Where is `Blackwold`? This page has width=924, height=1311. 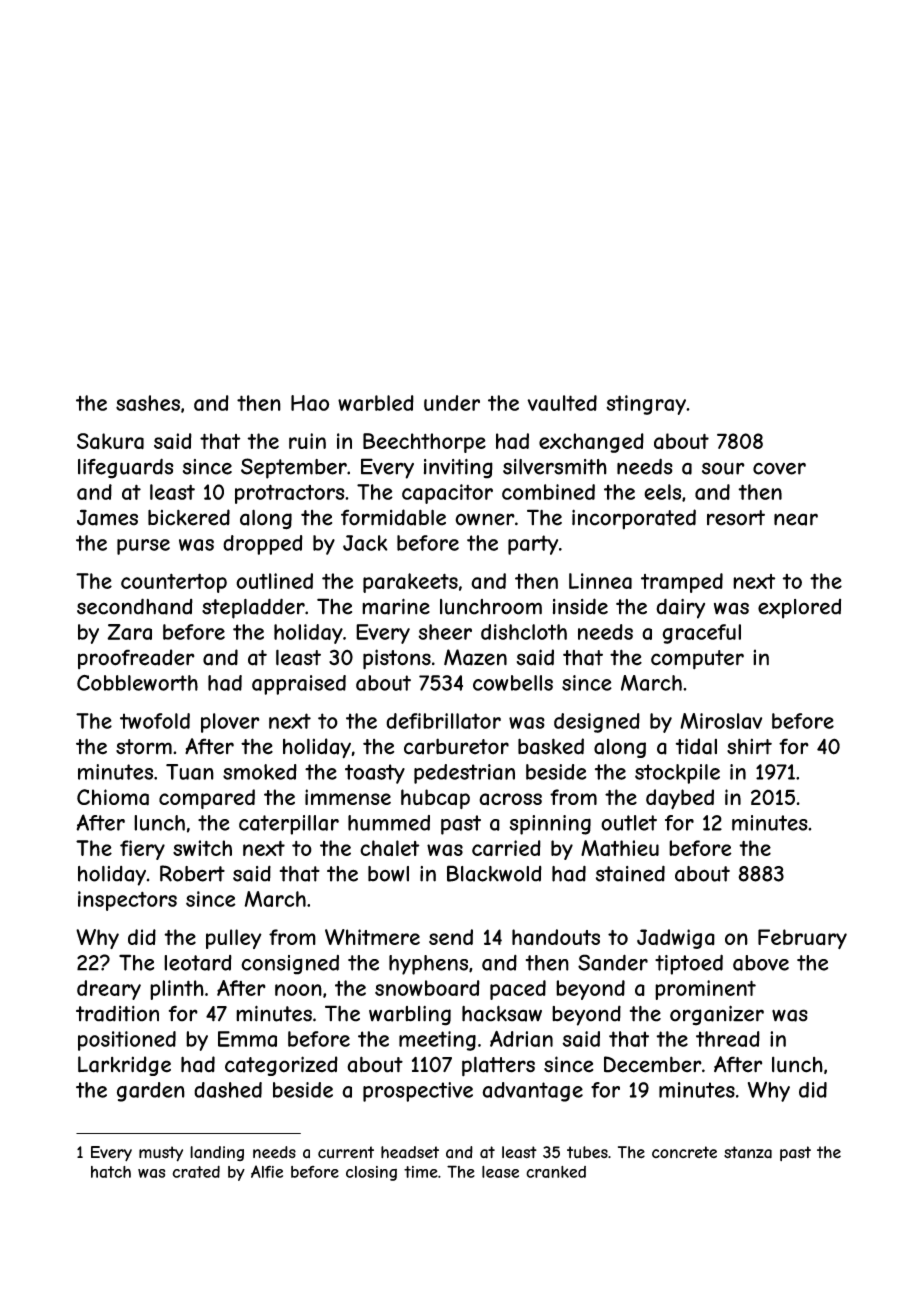
Blackwold is located at coordinates (494, 873).
